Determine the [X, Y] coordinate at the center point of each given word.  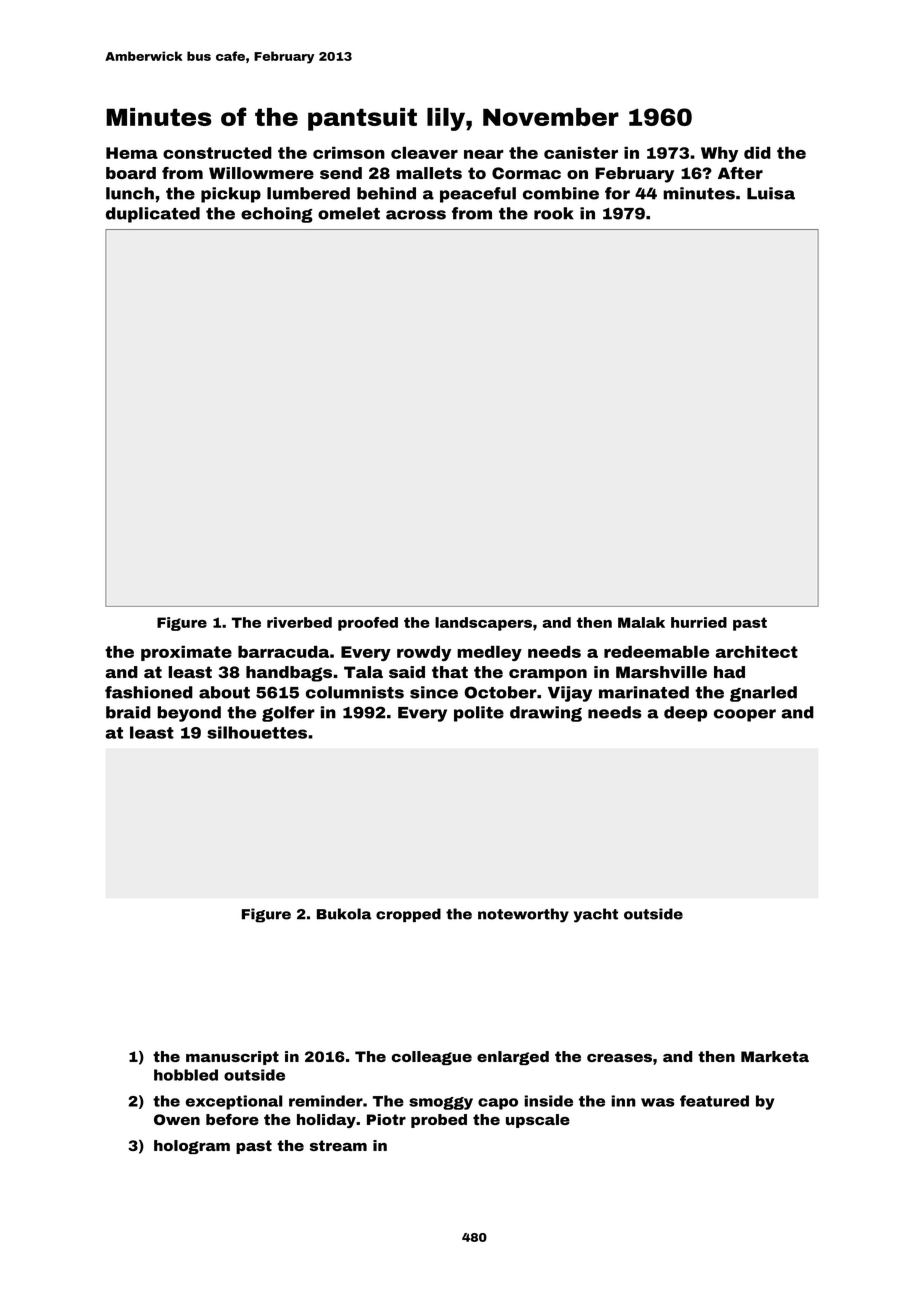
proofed [368, 624]
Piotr [386, 1119]
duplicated [153, 215]
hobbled [186, 1075]
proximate [186, 653]
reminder [326, 1101]
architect [756, 652]
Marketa [775, 1056]
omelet [349, 213]
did [757, 153]
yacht [596, 915]
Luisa [771, 193]
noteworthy [523, 915]
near [484, 154]
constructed [217, 153]
